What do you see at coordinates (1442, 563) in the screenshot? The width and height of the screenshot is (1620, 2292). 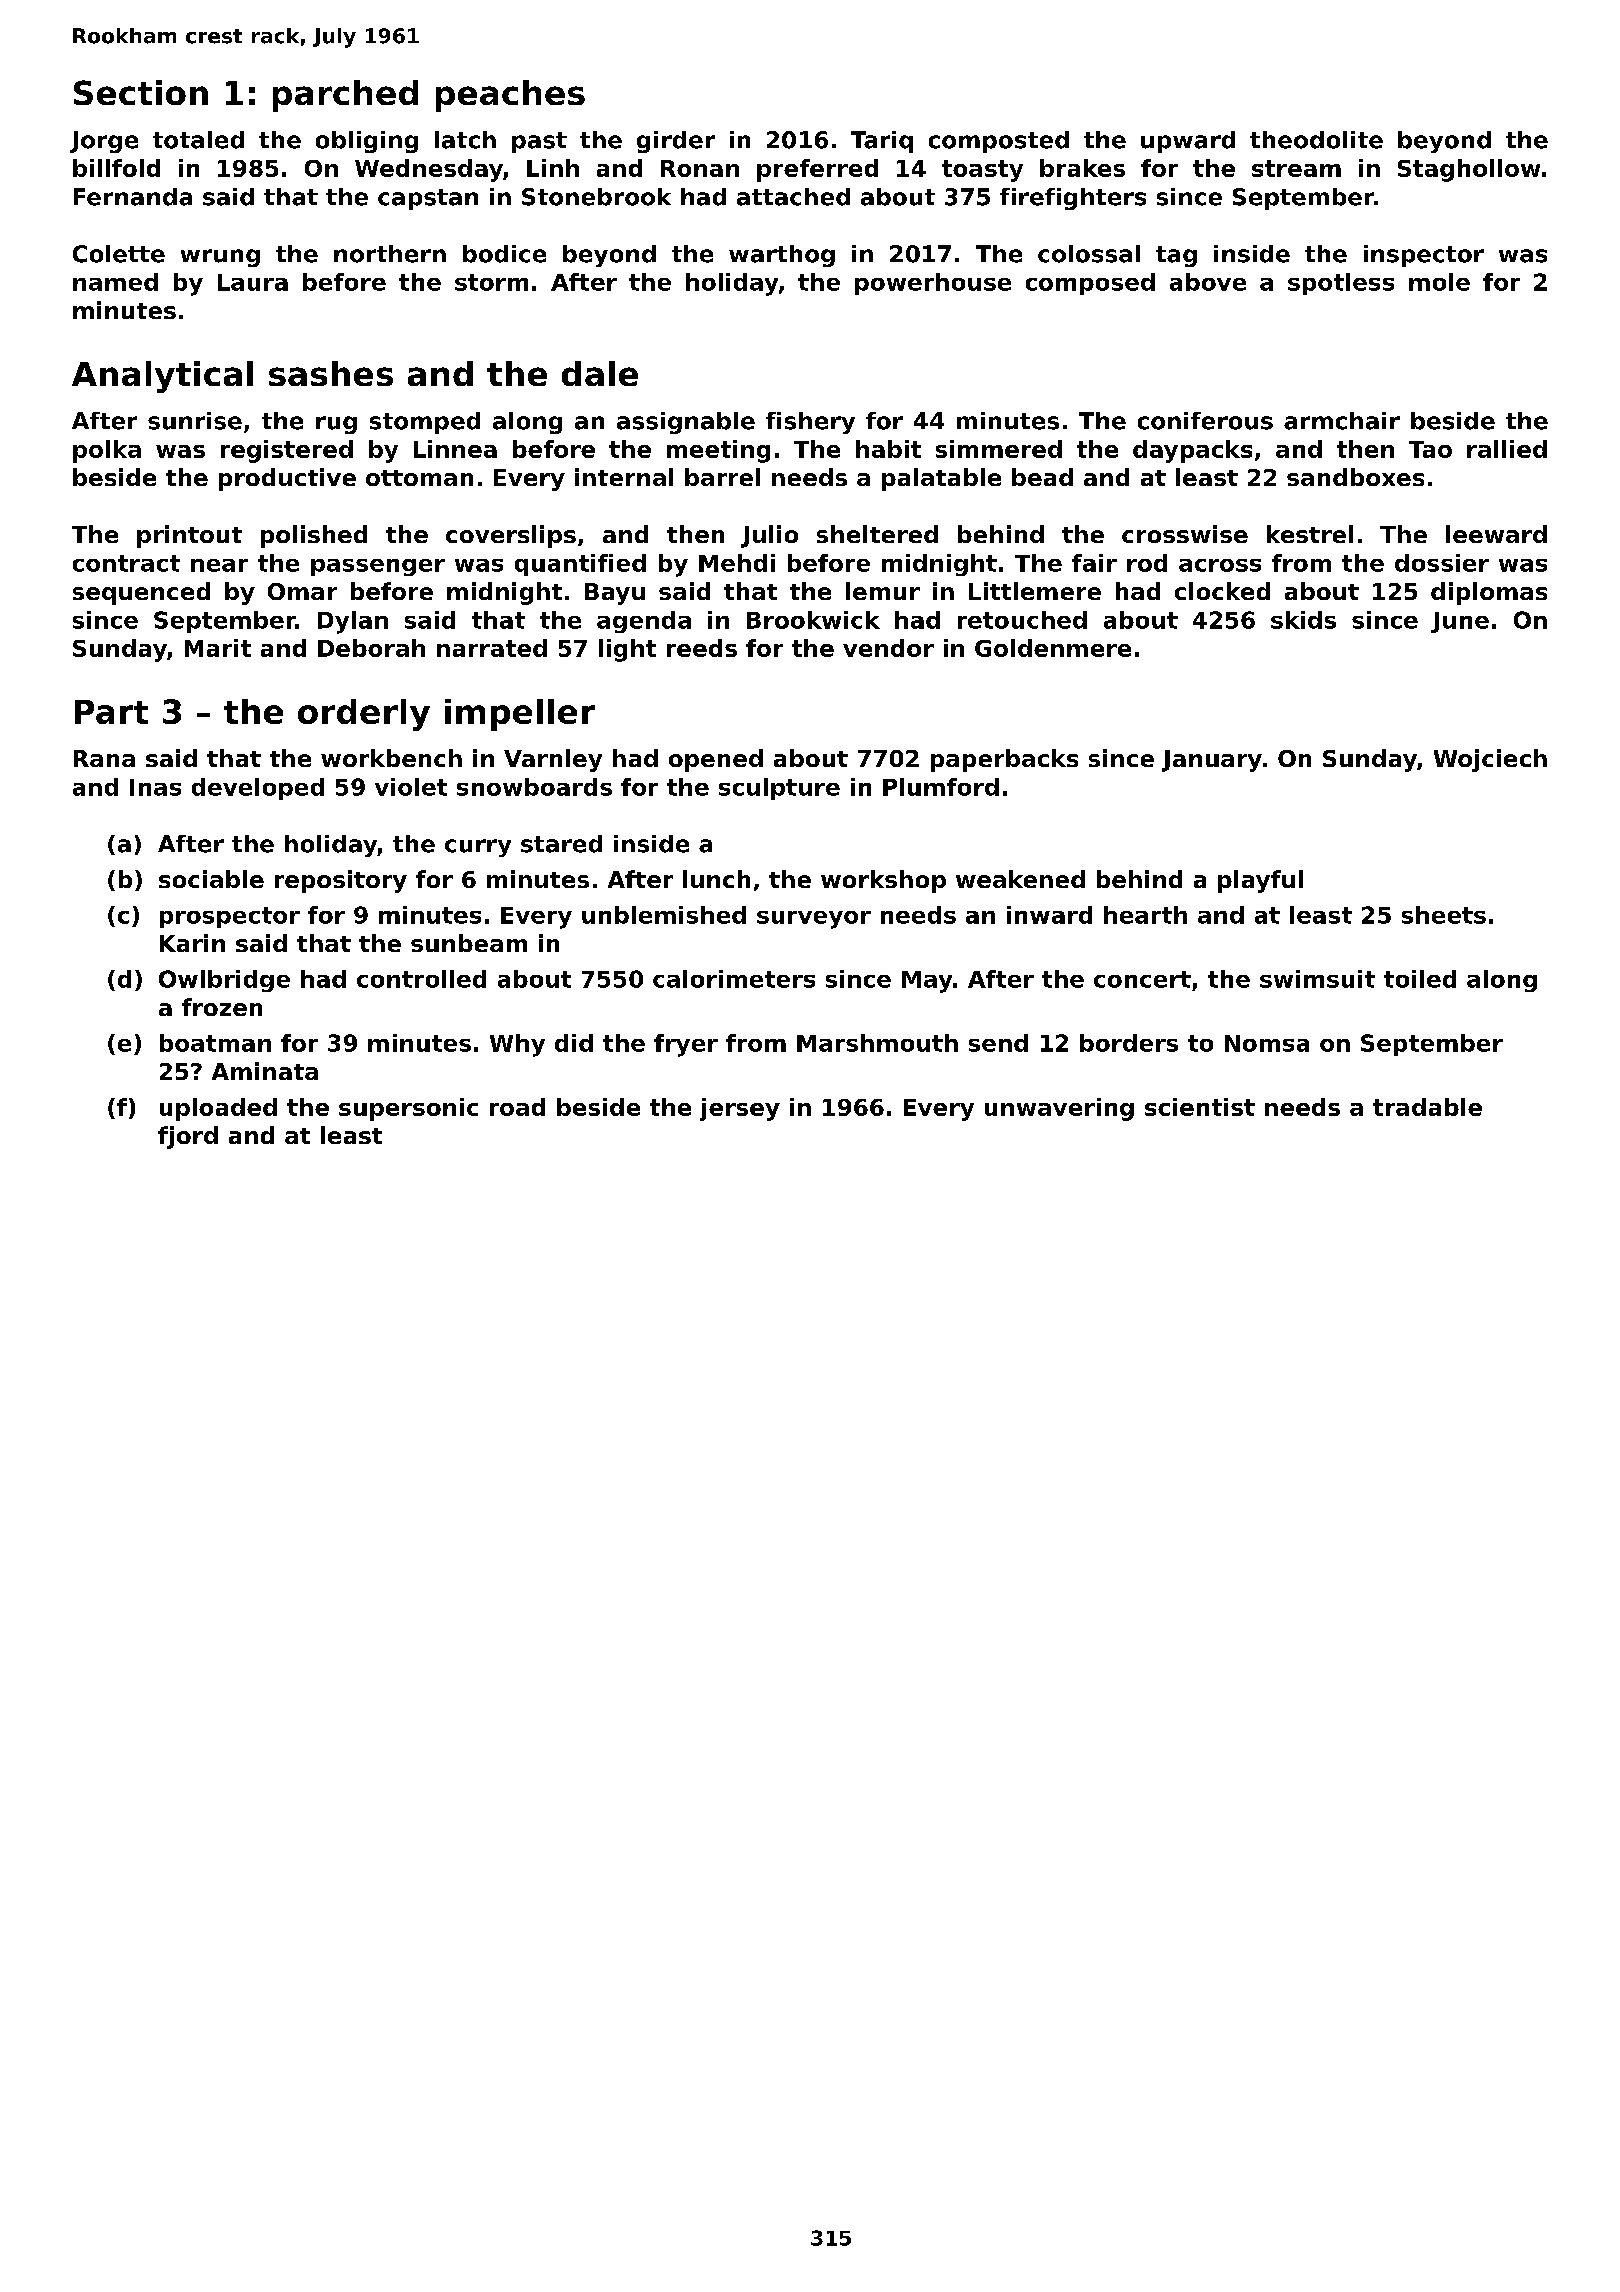 I see `dossier` at bounding box center [1442, 563].
